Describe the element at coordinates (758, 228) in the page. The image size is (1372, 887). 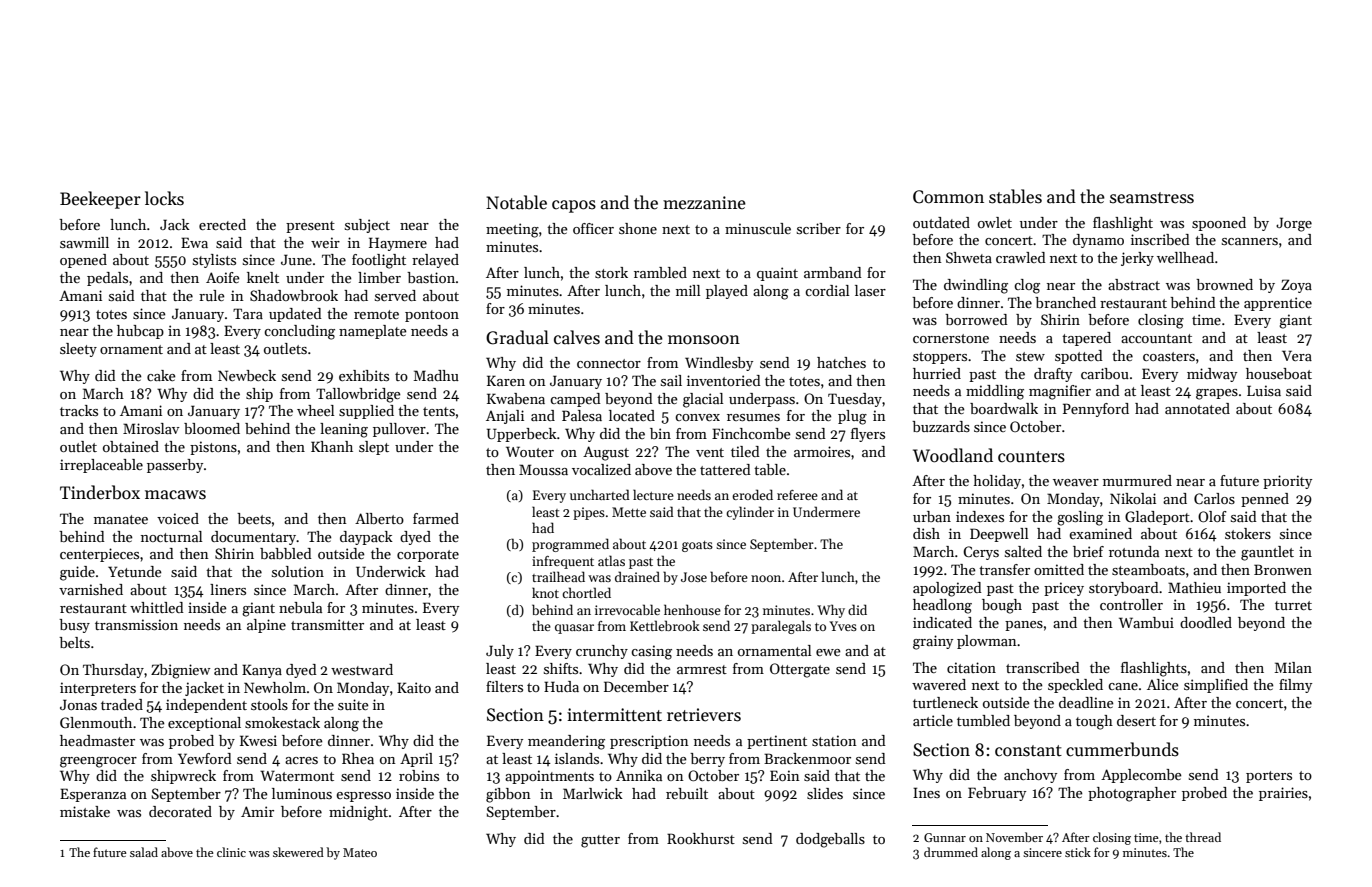
I see `minuscule` at that location.
